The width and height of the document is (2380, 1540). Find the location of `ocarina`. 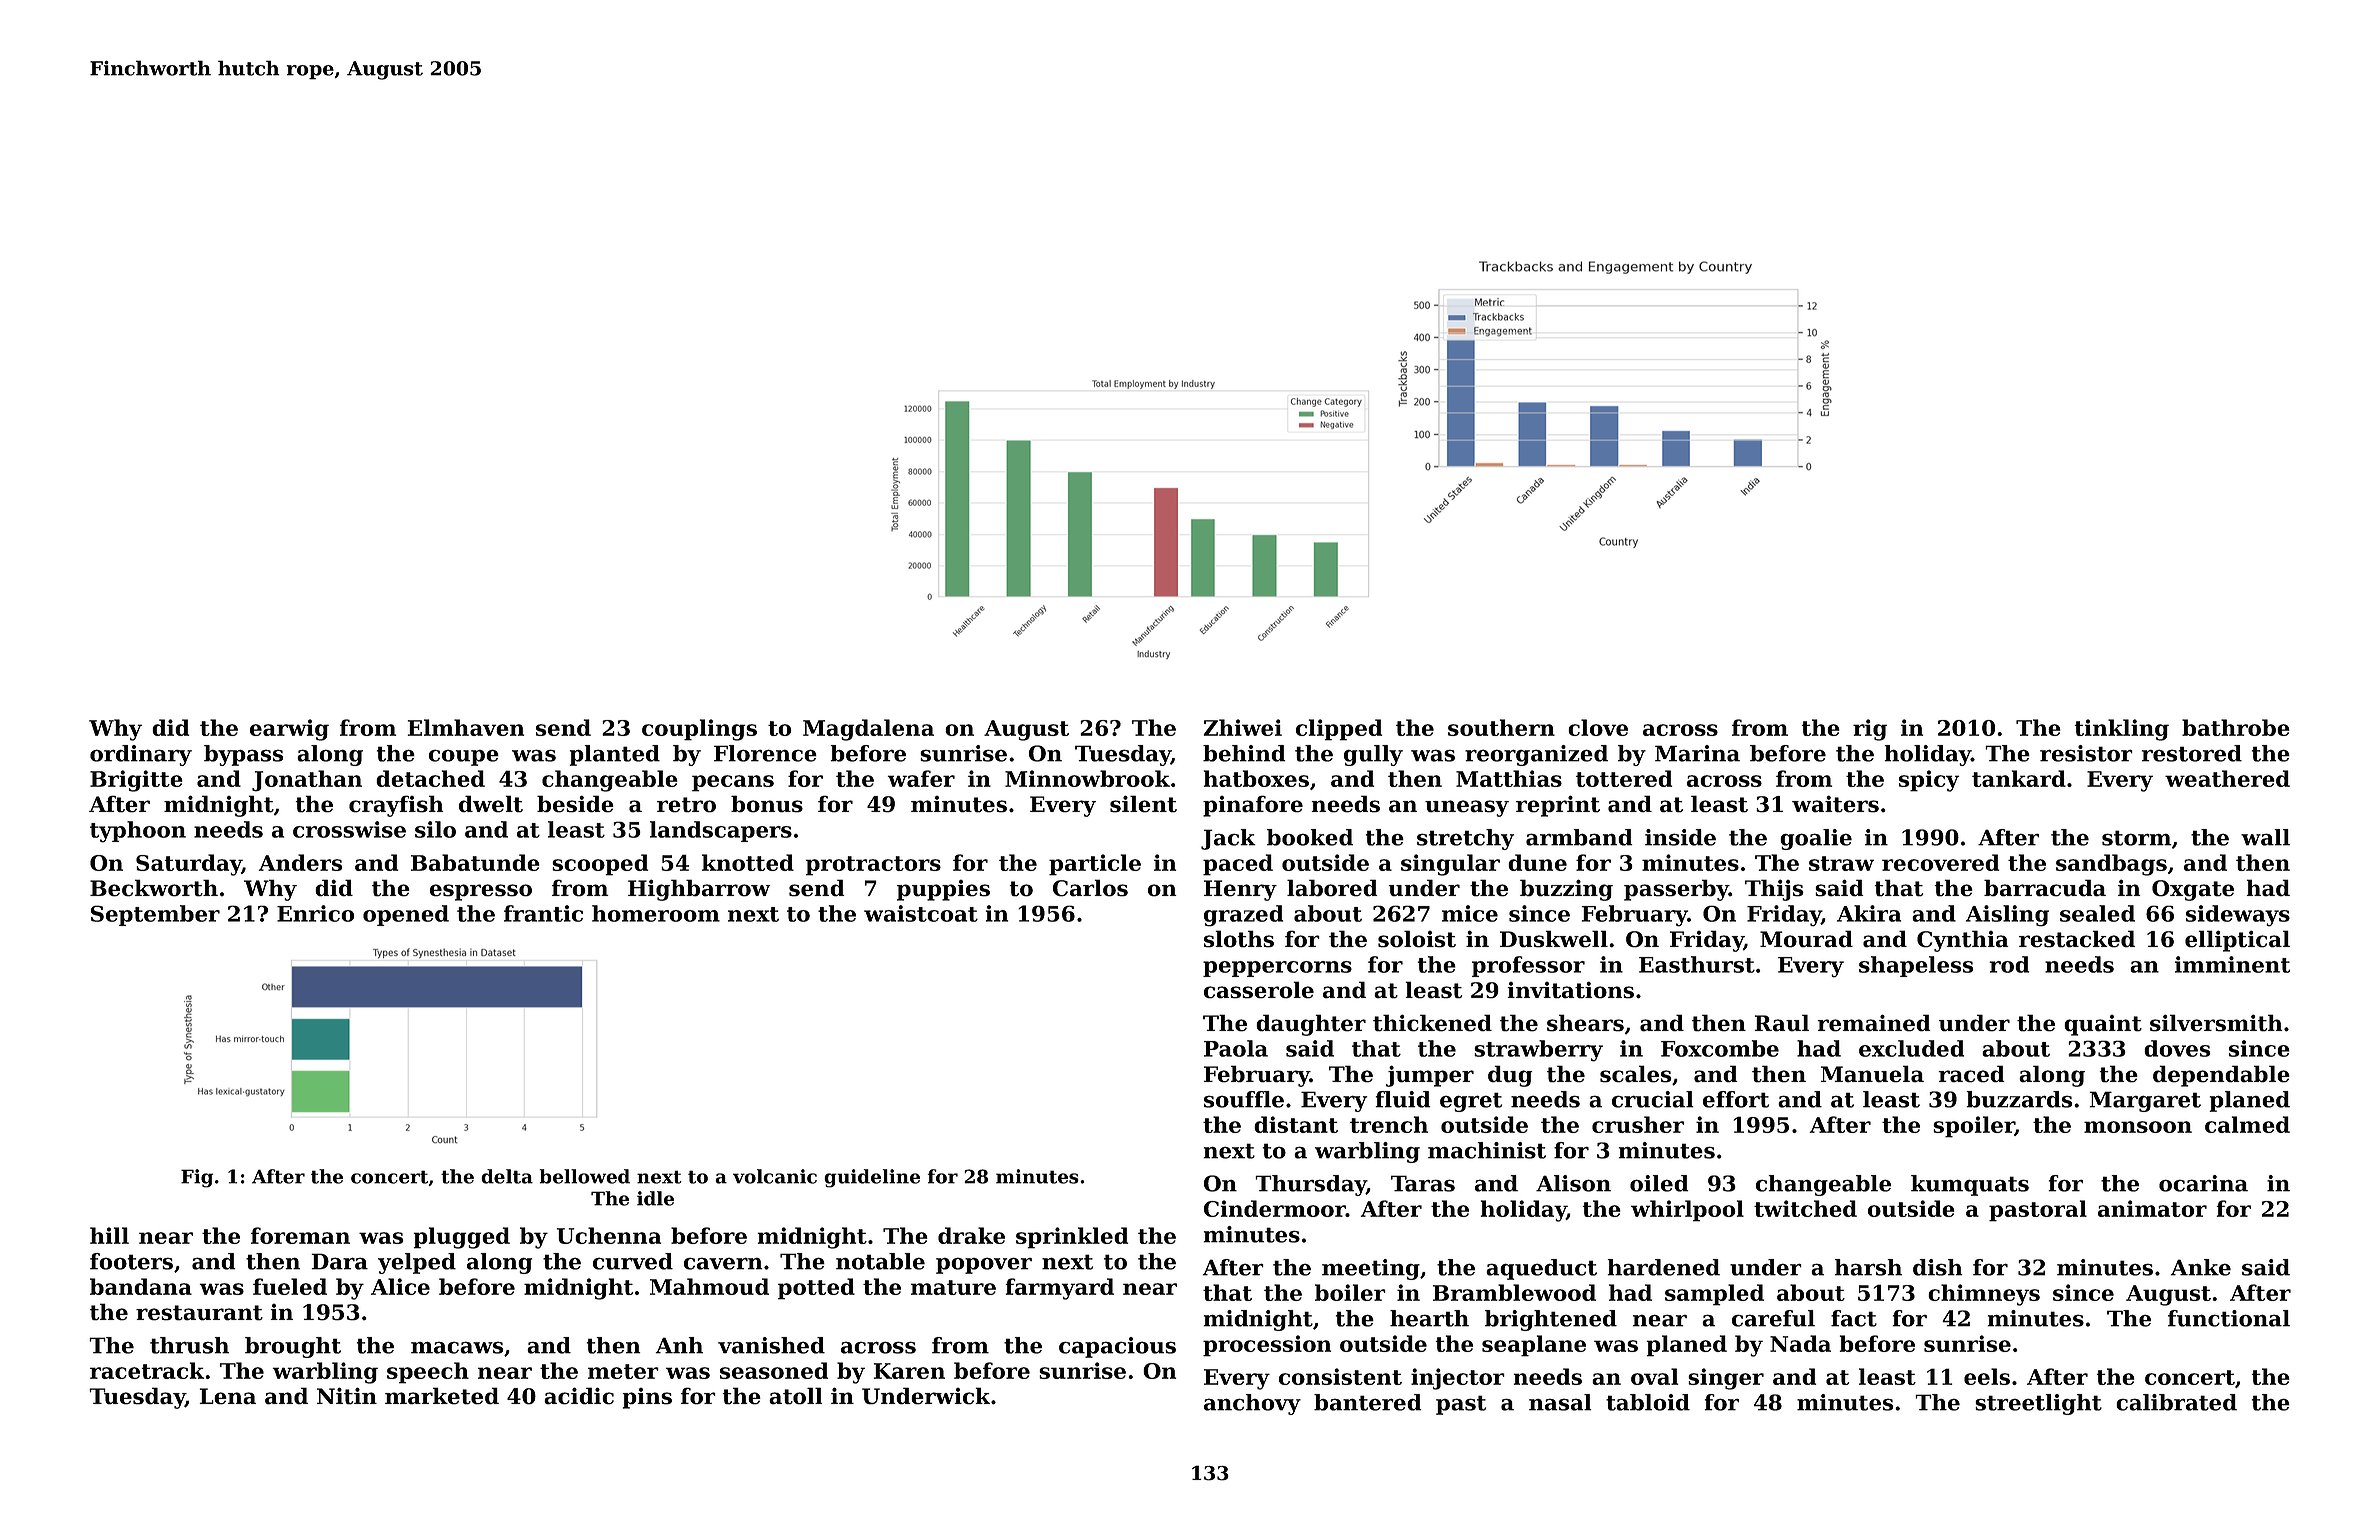

ocarina is located at coordinates (2203, 1183).
